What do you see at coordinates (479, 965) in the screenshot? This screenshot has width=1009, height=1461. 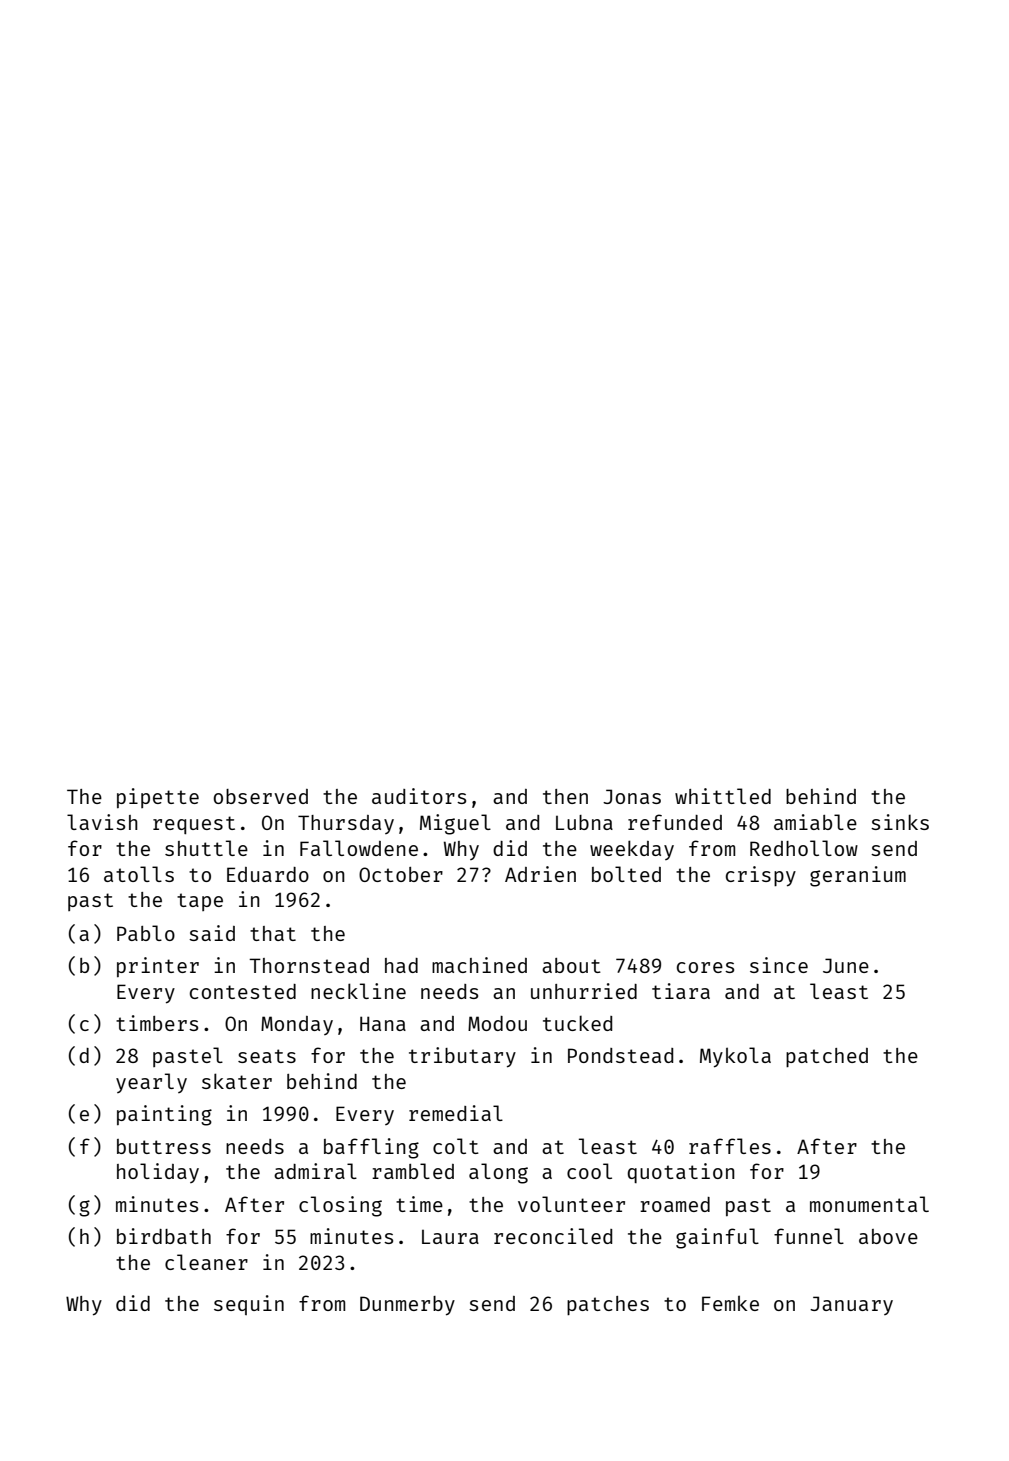 I see `machined` at bounding box center [479, 965].
